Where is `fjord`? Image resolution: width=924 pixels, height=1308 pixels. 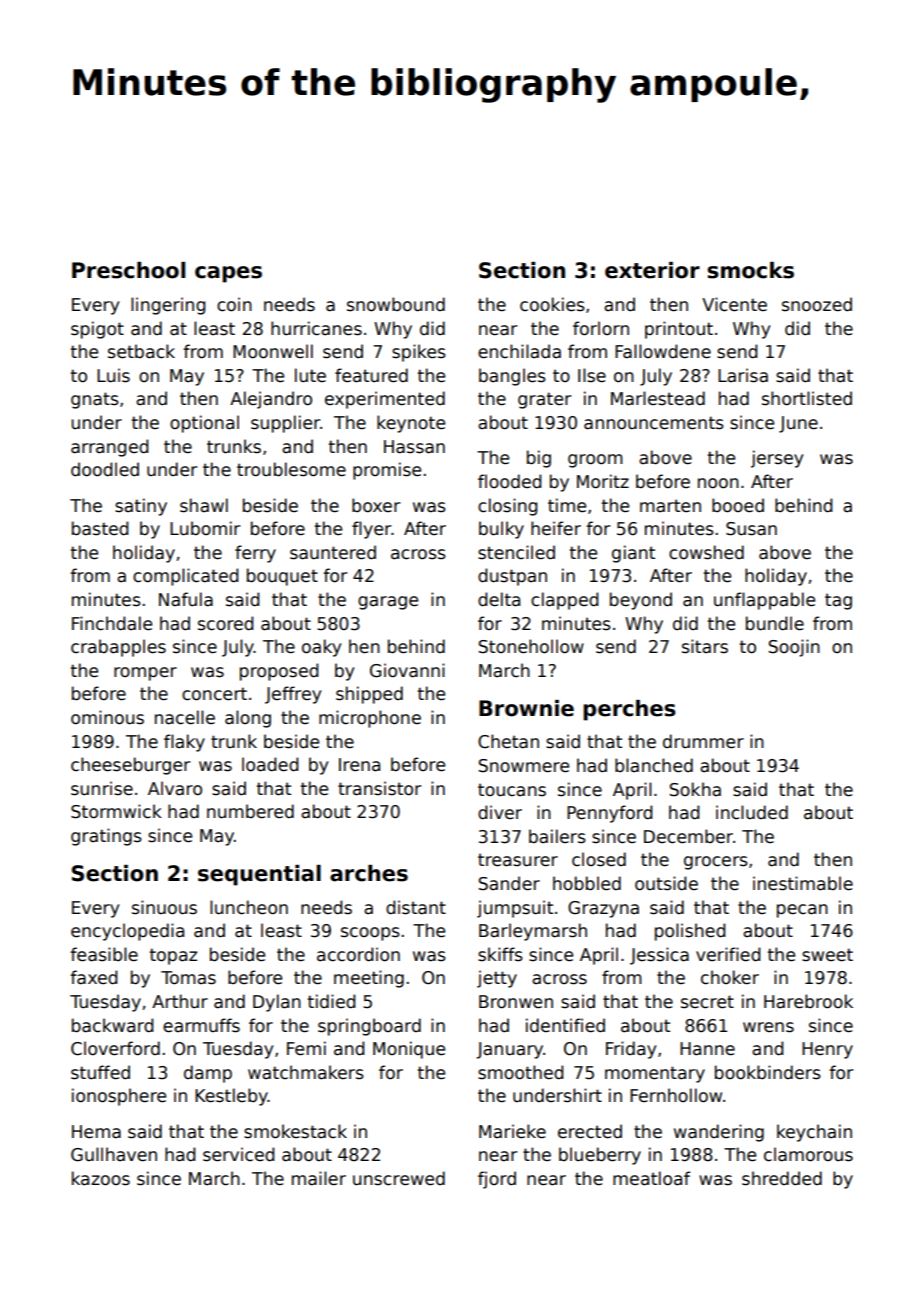
fjord is located at coordinates (497, 1180).
